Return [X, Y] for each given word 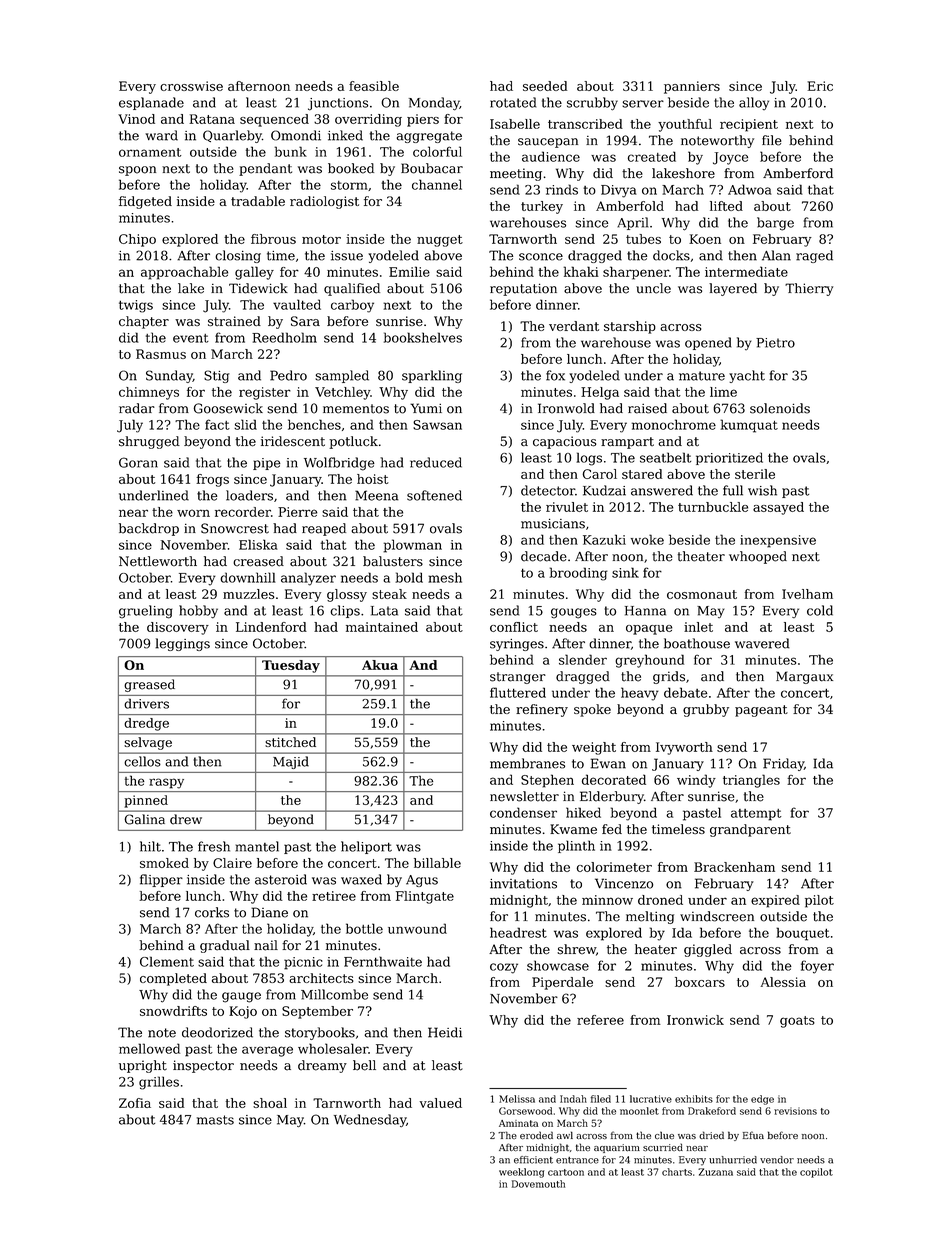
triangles [751, 781]
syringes [517, 645]
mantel [257, 846]
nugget [440, 241]
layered [733, 289]
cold [820, 610]
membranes [527, 763]
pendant [265, 169]
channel [437, 184]
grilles [159, 1083]
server [643, 104]
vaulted [297, 304]
